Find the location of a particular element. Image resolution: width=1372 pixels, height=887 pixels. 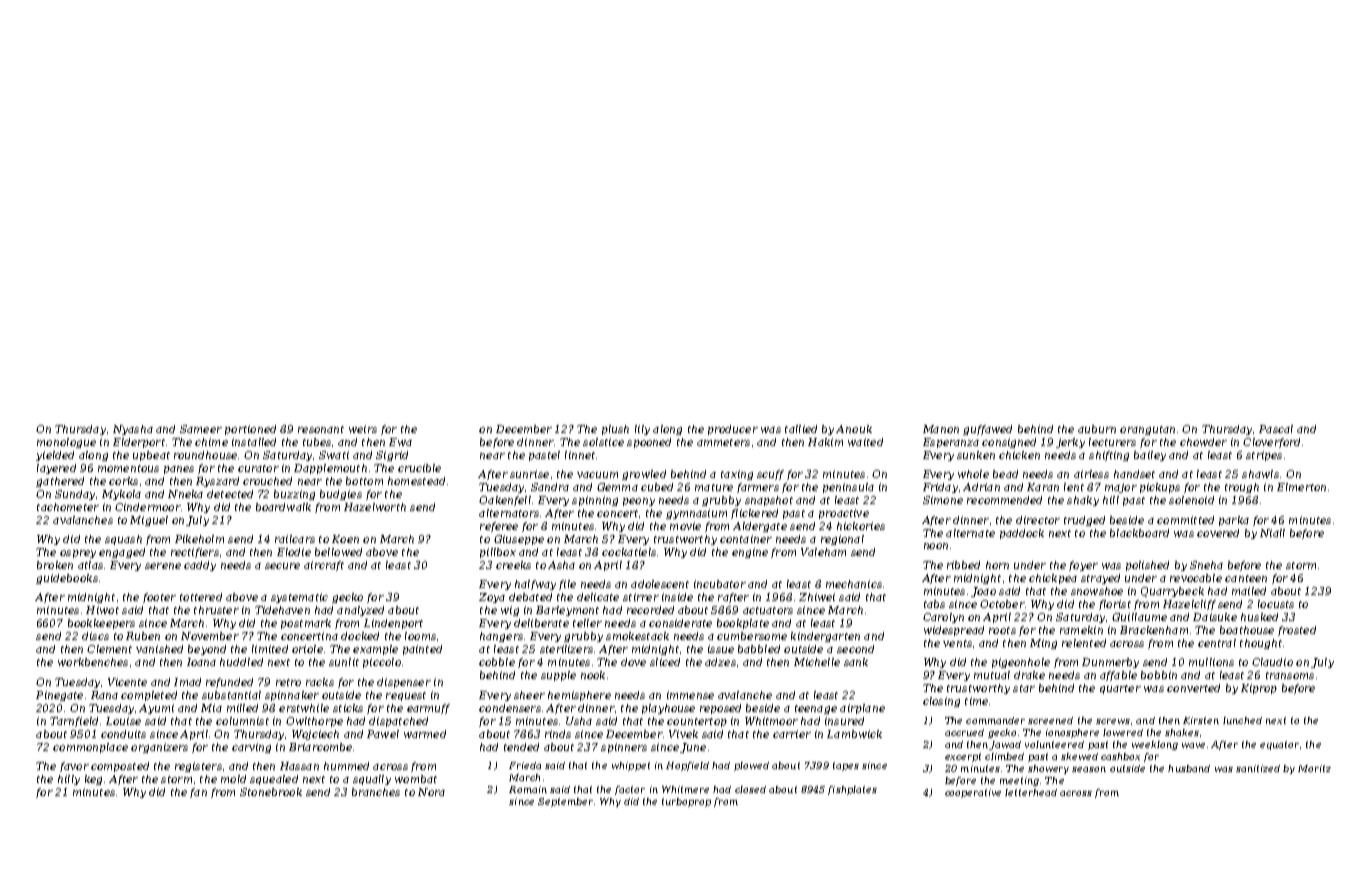

Vivek is located at coordinates (683, 734).
